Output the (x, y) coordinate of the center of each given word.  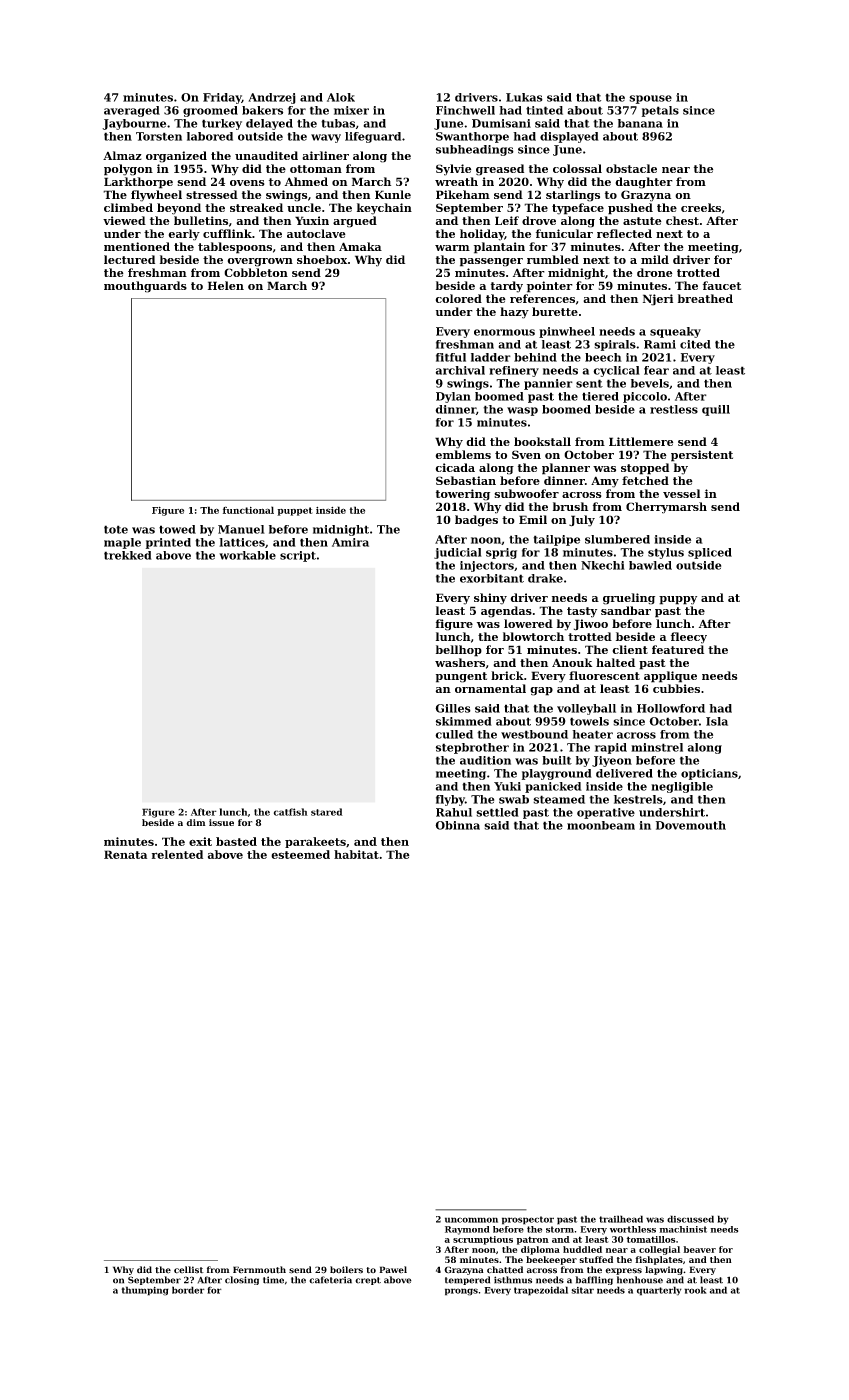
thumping (145, 1291)
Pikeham (463, 194)
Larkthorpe (138, 183)
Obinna (457, 825)
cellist (189, 1270)
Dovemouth (691, 825)
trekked (128, 555)
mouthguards (145, 287)
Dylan (453, 397)
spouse (650, 99)
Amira (350, 542)
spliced (710, 553)
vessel (681, 493)
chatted (505, 1270)
